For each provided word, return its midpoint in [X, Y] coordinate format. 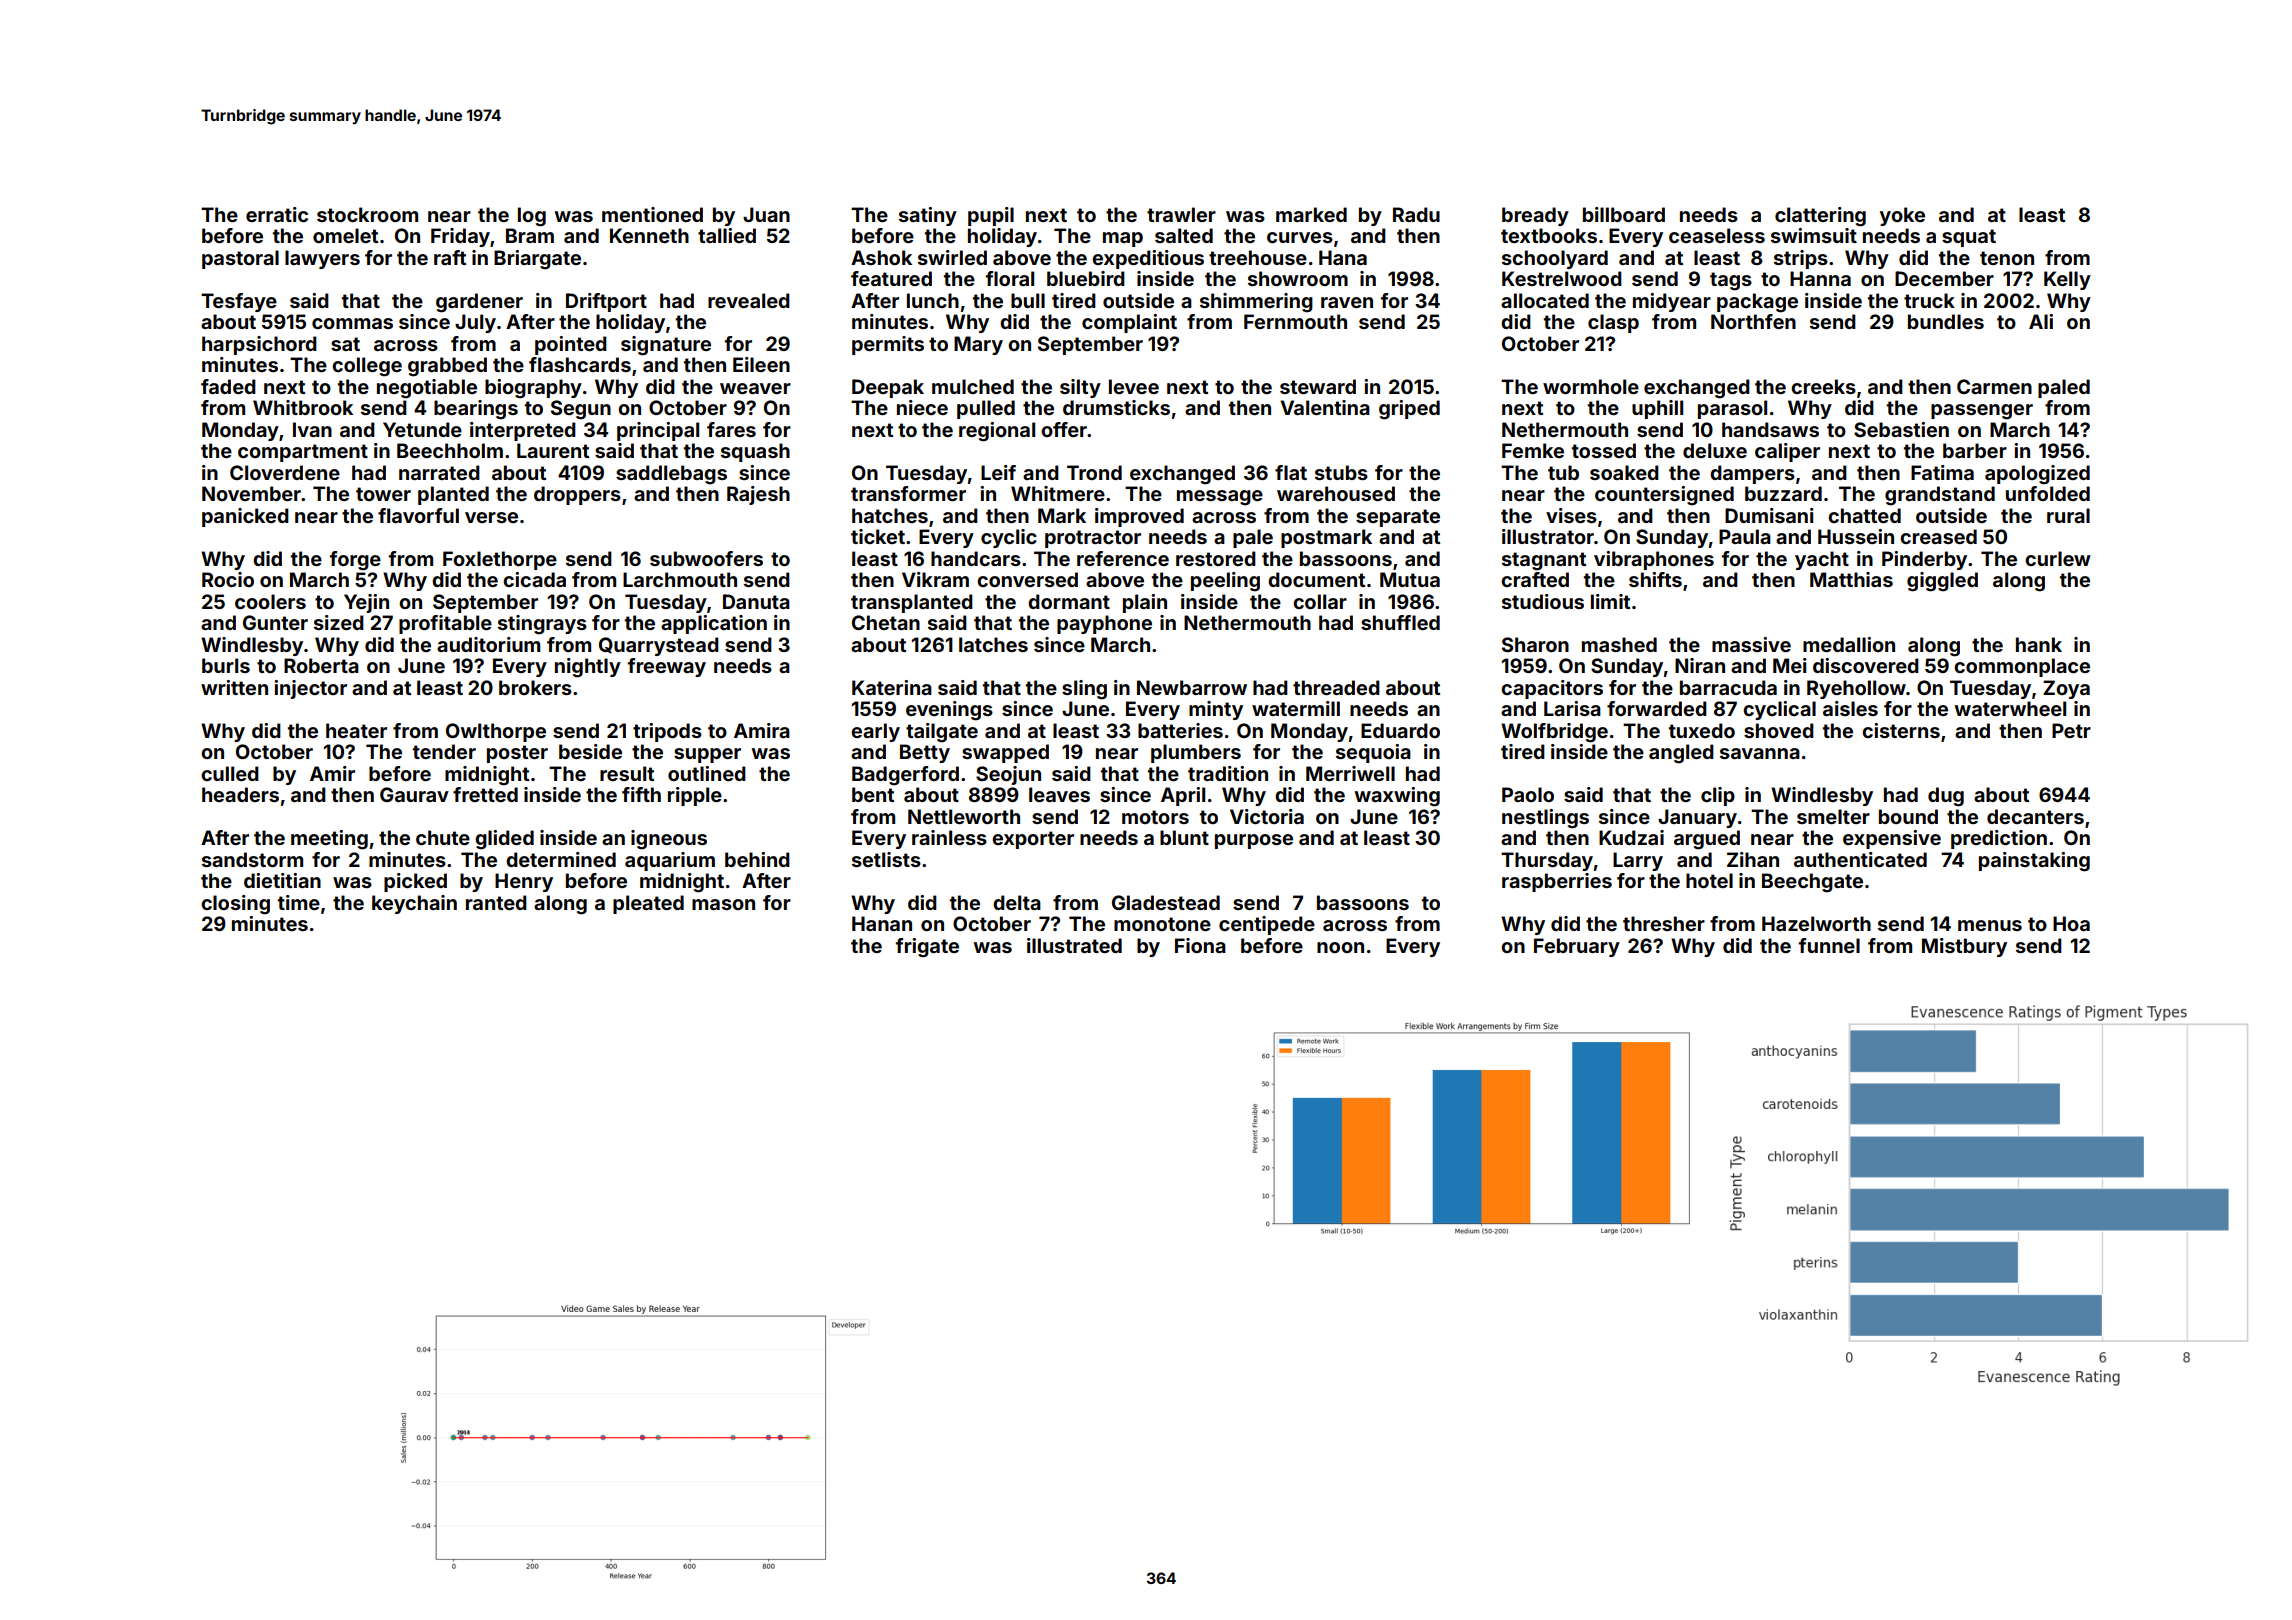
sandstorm [252, 859]
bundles [1946, 321]
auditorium [488, 644]
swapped [1005, 753]
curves [1300, 237]
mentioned [652, 214]
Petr [2071, 730]
